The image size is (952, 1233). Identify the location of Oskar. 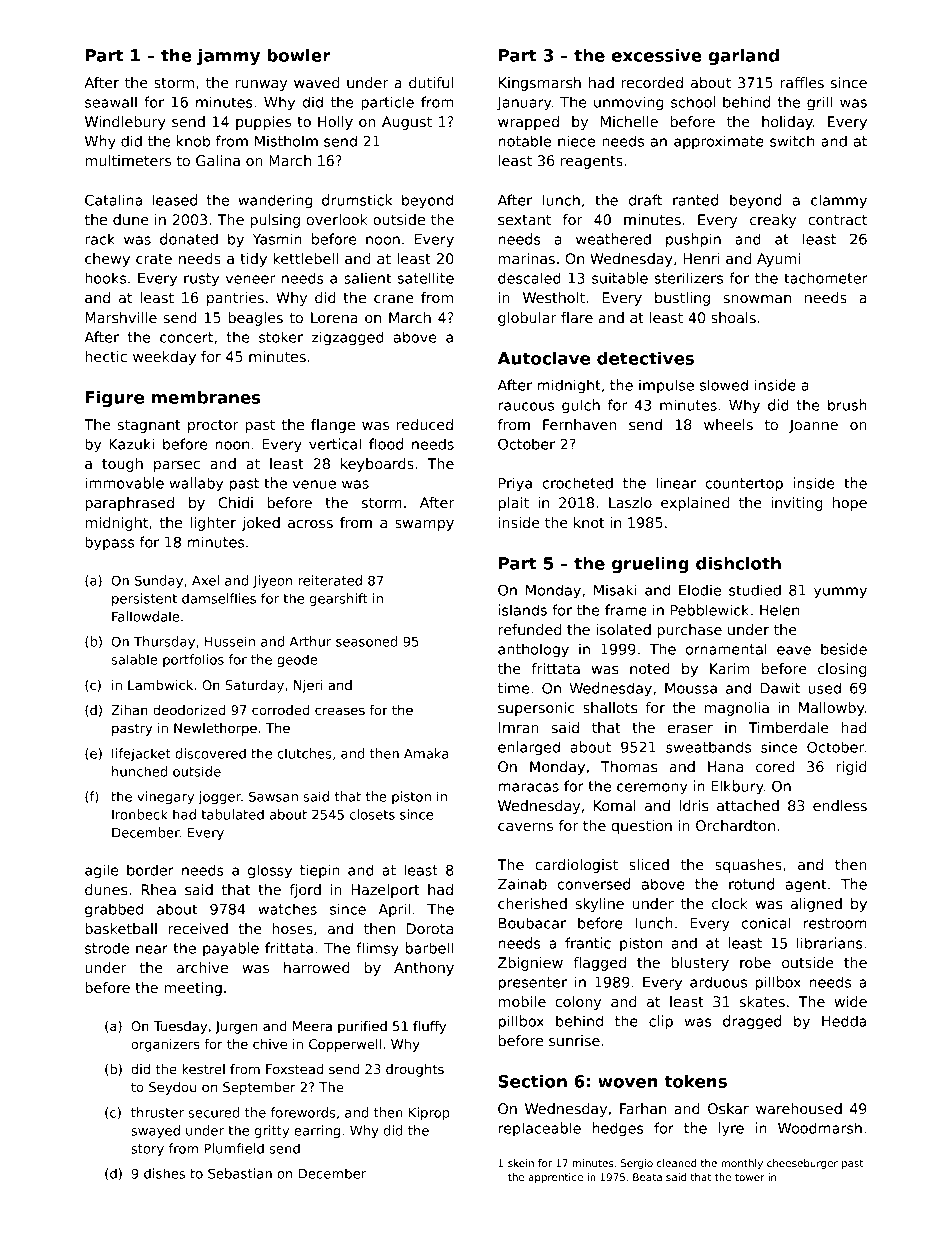
(728, 1108).
